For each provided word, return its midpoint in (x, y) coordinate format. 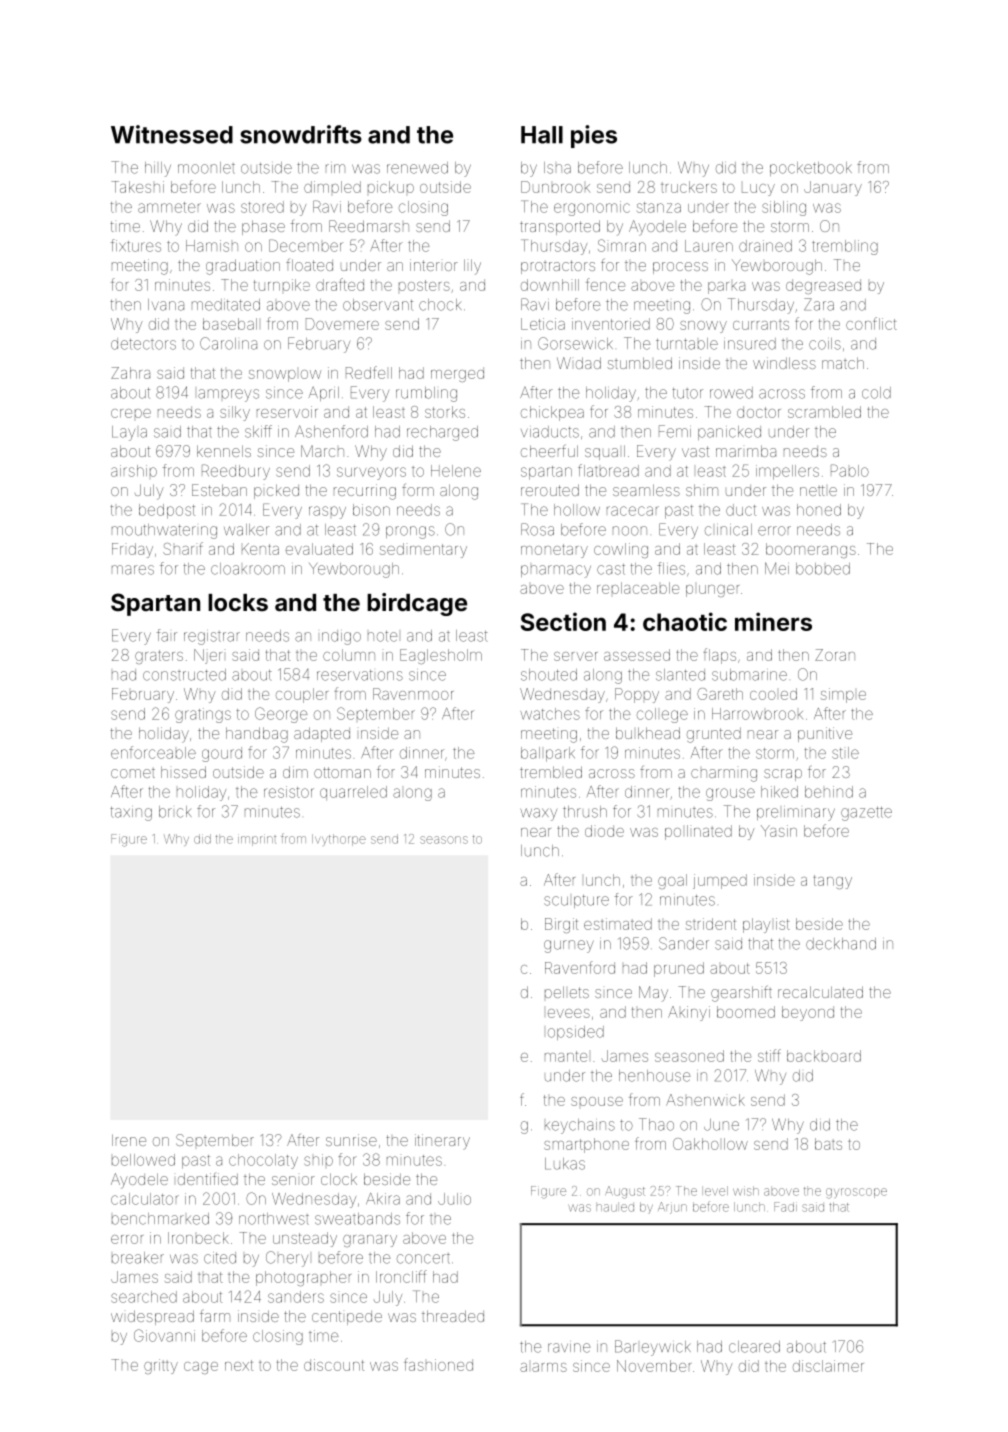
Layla (129, 433)
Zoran (835, 655)
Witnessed (172, 134)
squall (605, 452)
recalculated (820, 992)
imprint (257, 840)
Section (563, 621)
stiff (769, 1055)
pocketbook (811, 169)
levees (569, 1013)
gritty (161, 1366)
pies (594, 136)
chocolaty (263, 1161)
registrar (212, 638)
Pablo (850, 470)
